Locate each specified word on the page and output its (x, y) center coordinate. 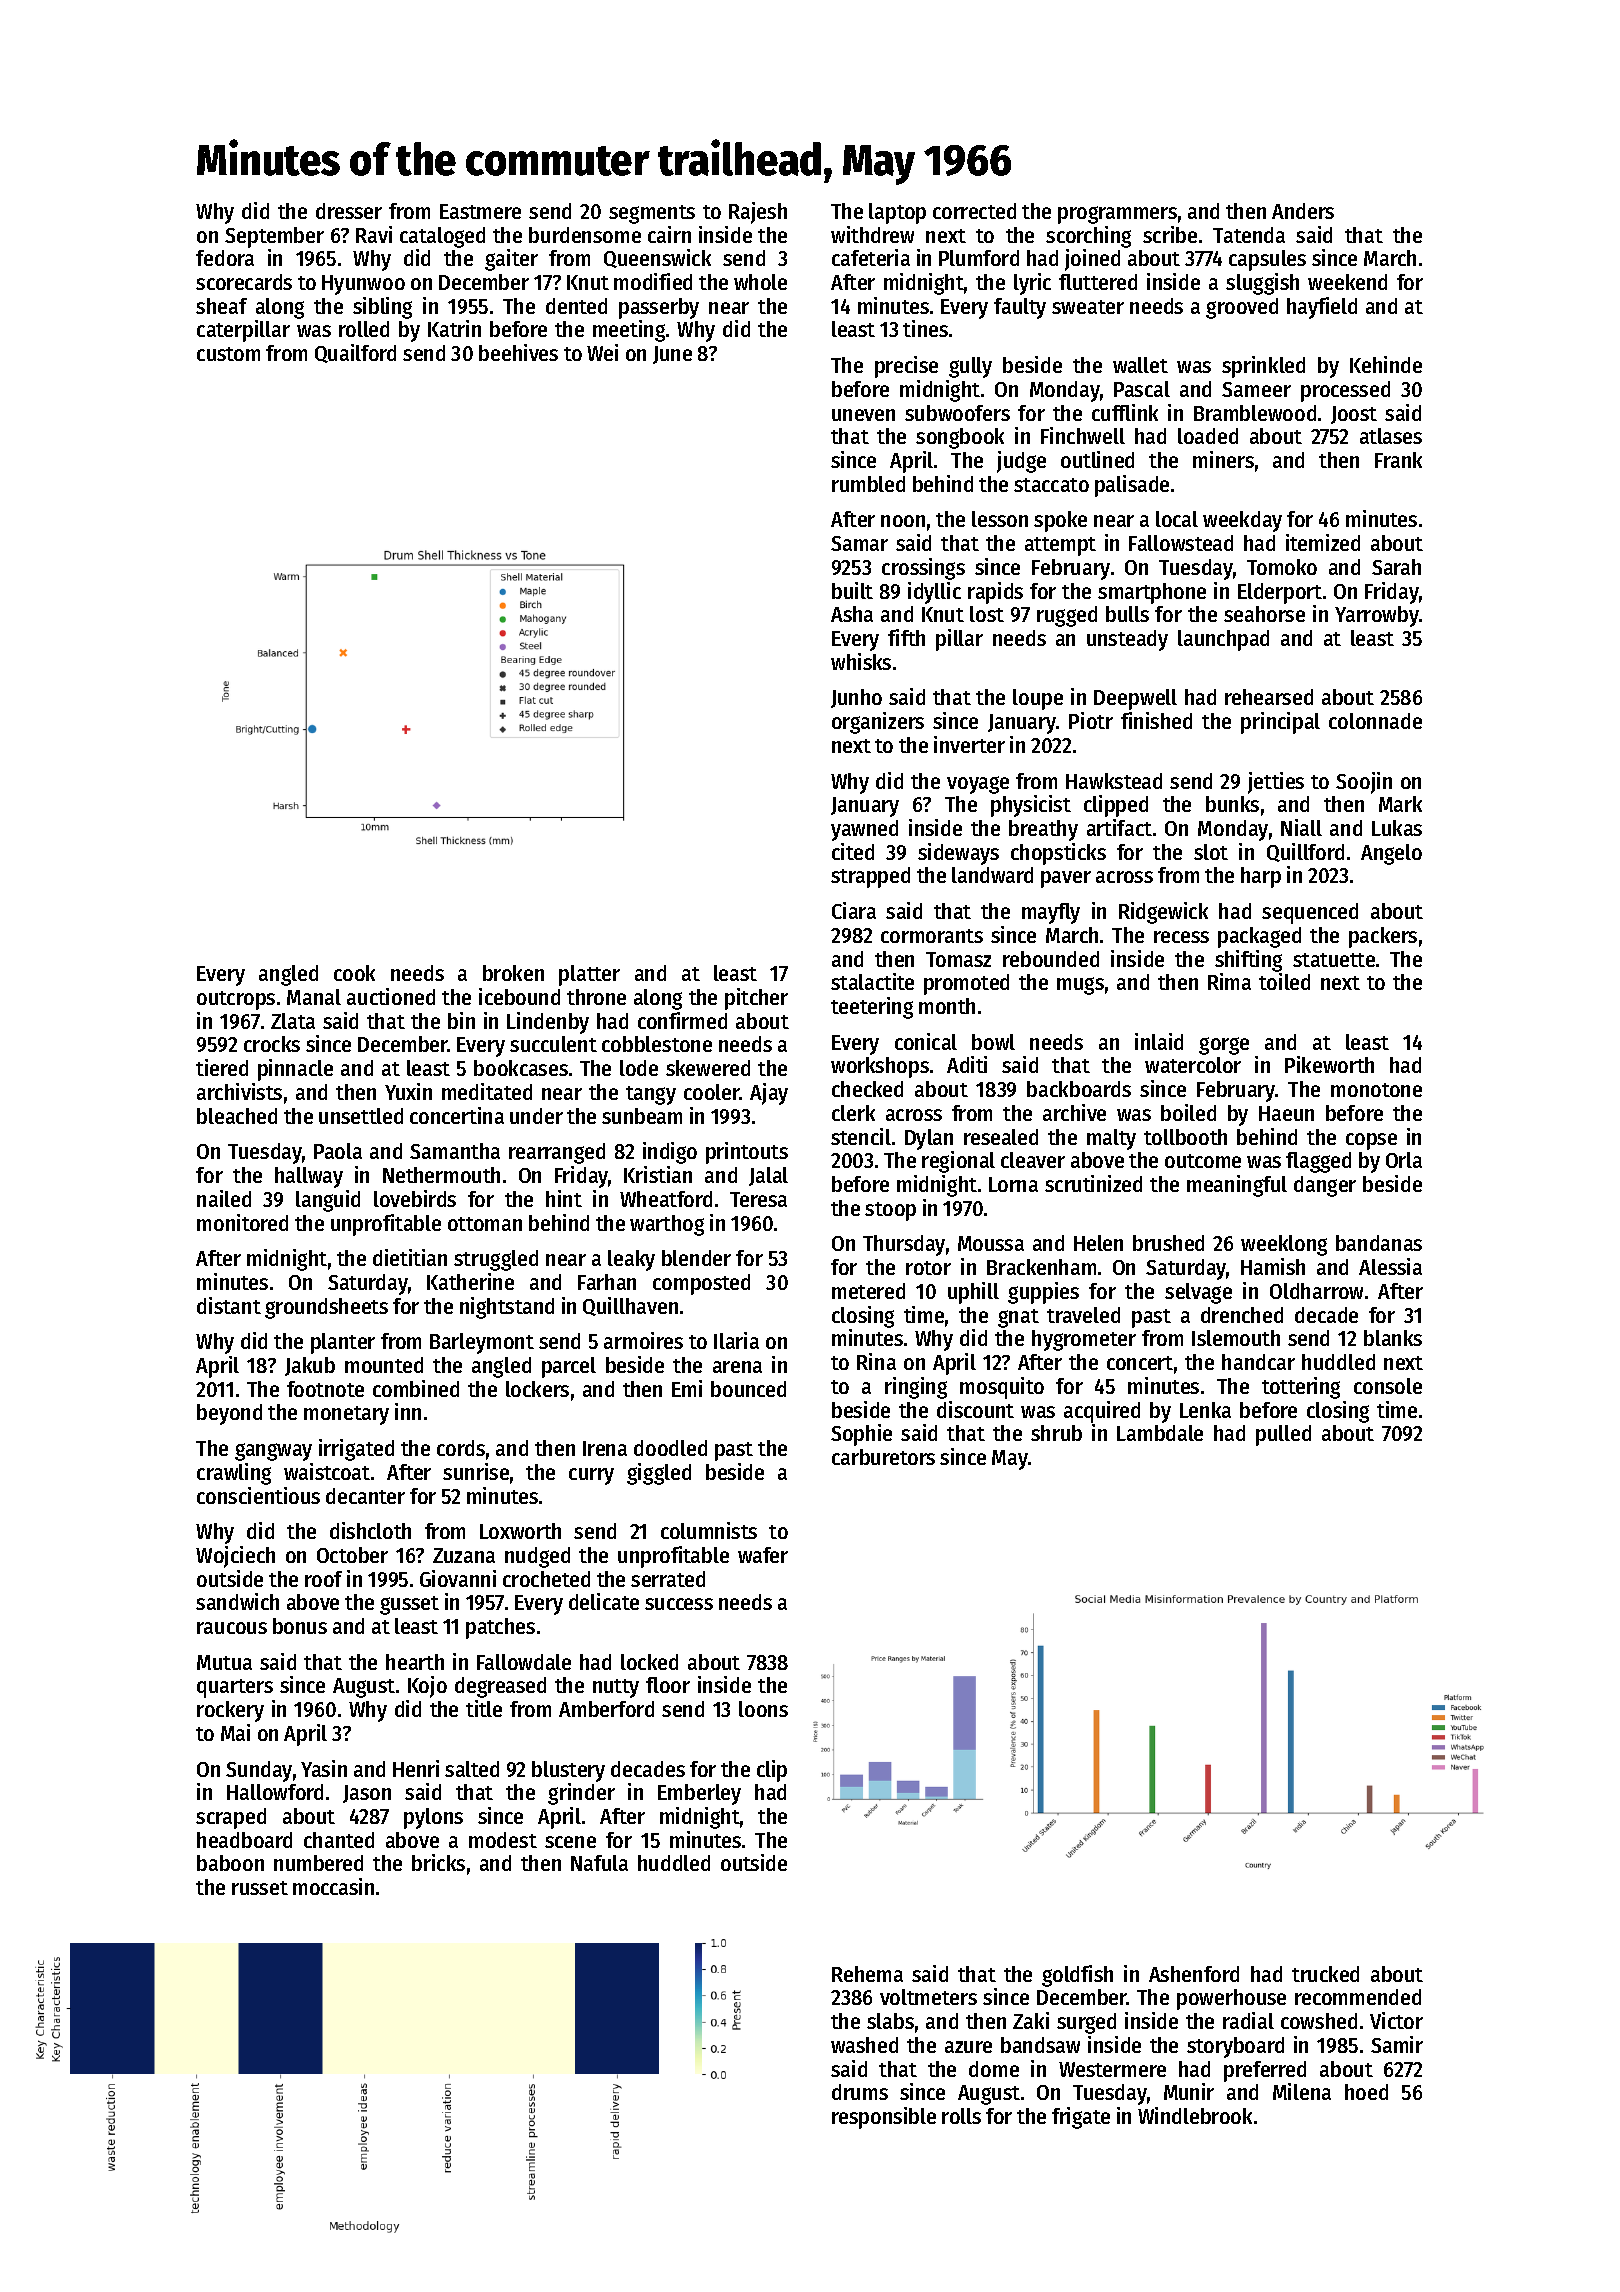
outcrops (236, 1000)
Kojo (427, 1687)
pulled (1283, 1435)
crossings (923, 569)
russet (260, 1888)
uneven (863, 415)
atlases (1391, 436)
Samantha (455, 1151)
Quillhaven (630, 1306)
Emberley (699, 1794)
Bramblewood (1255, 413)
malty (1111, 1139)
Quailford (355, 353)
